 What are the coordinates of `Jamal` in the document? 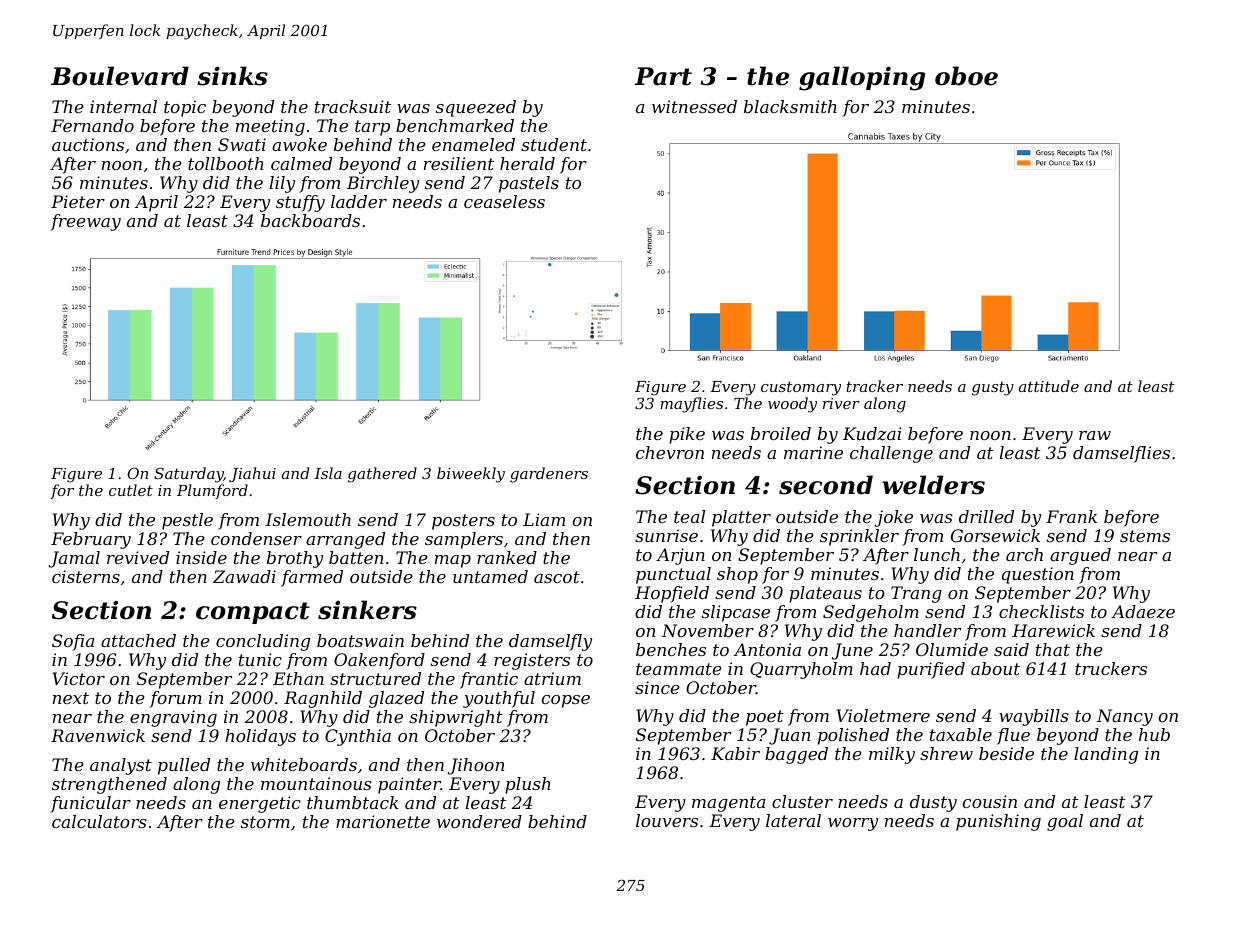 It's located at (74, 559).
